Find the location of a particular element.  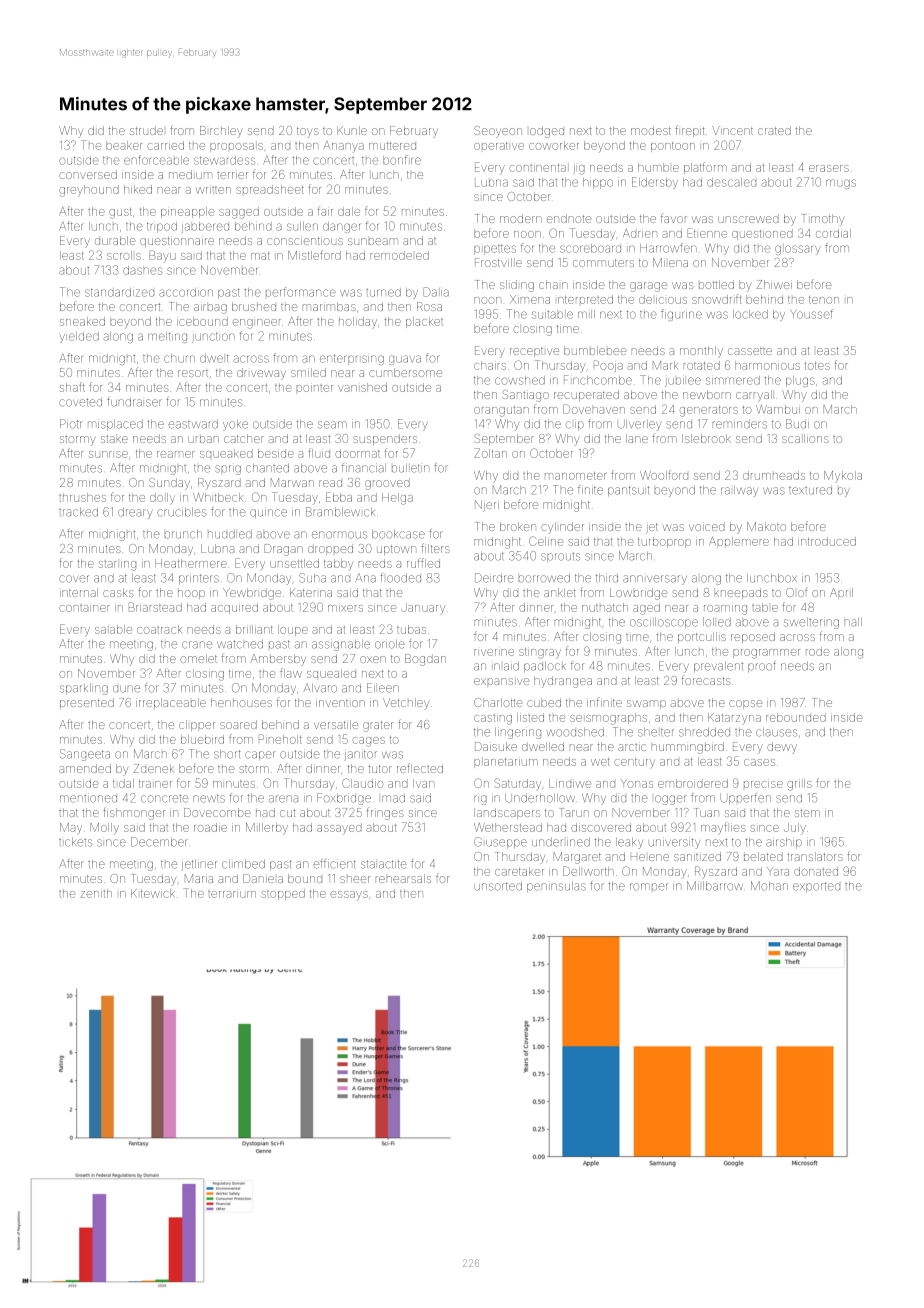

Vincent is located at coordinates (732, 130).
